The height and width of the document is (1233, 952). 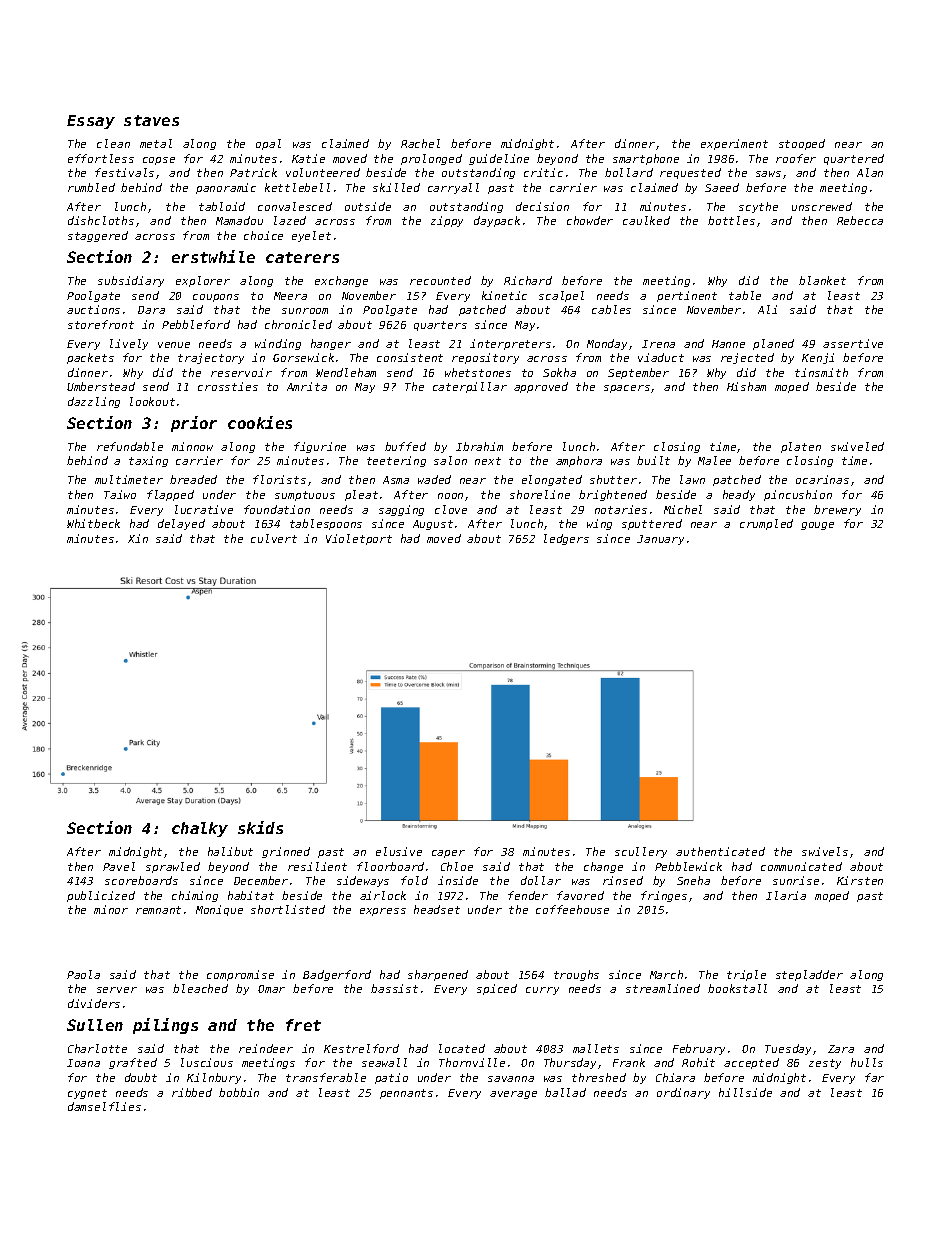 What do you see at coordinates (274, 538) in the document?
I see `culvert` at bounding box center [274, 538].
